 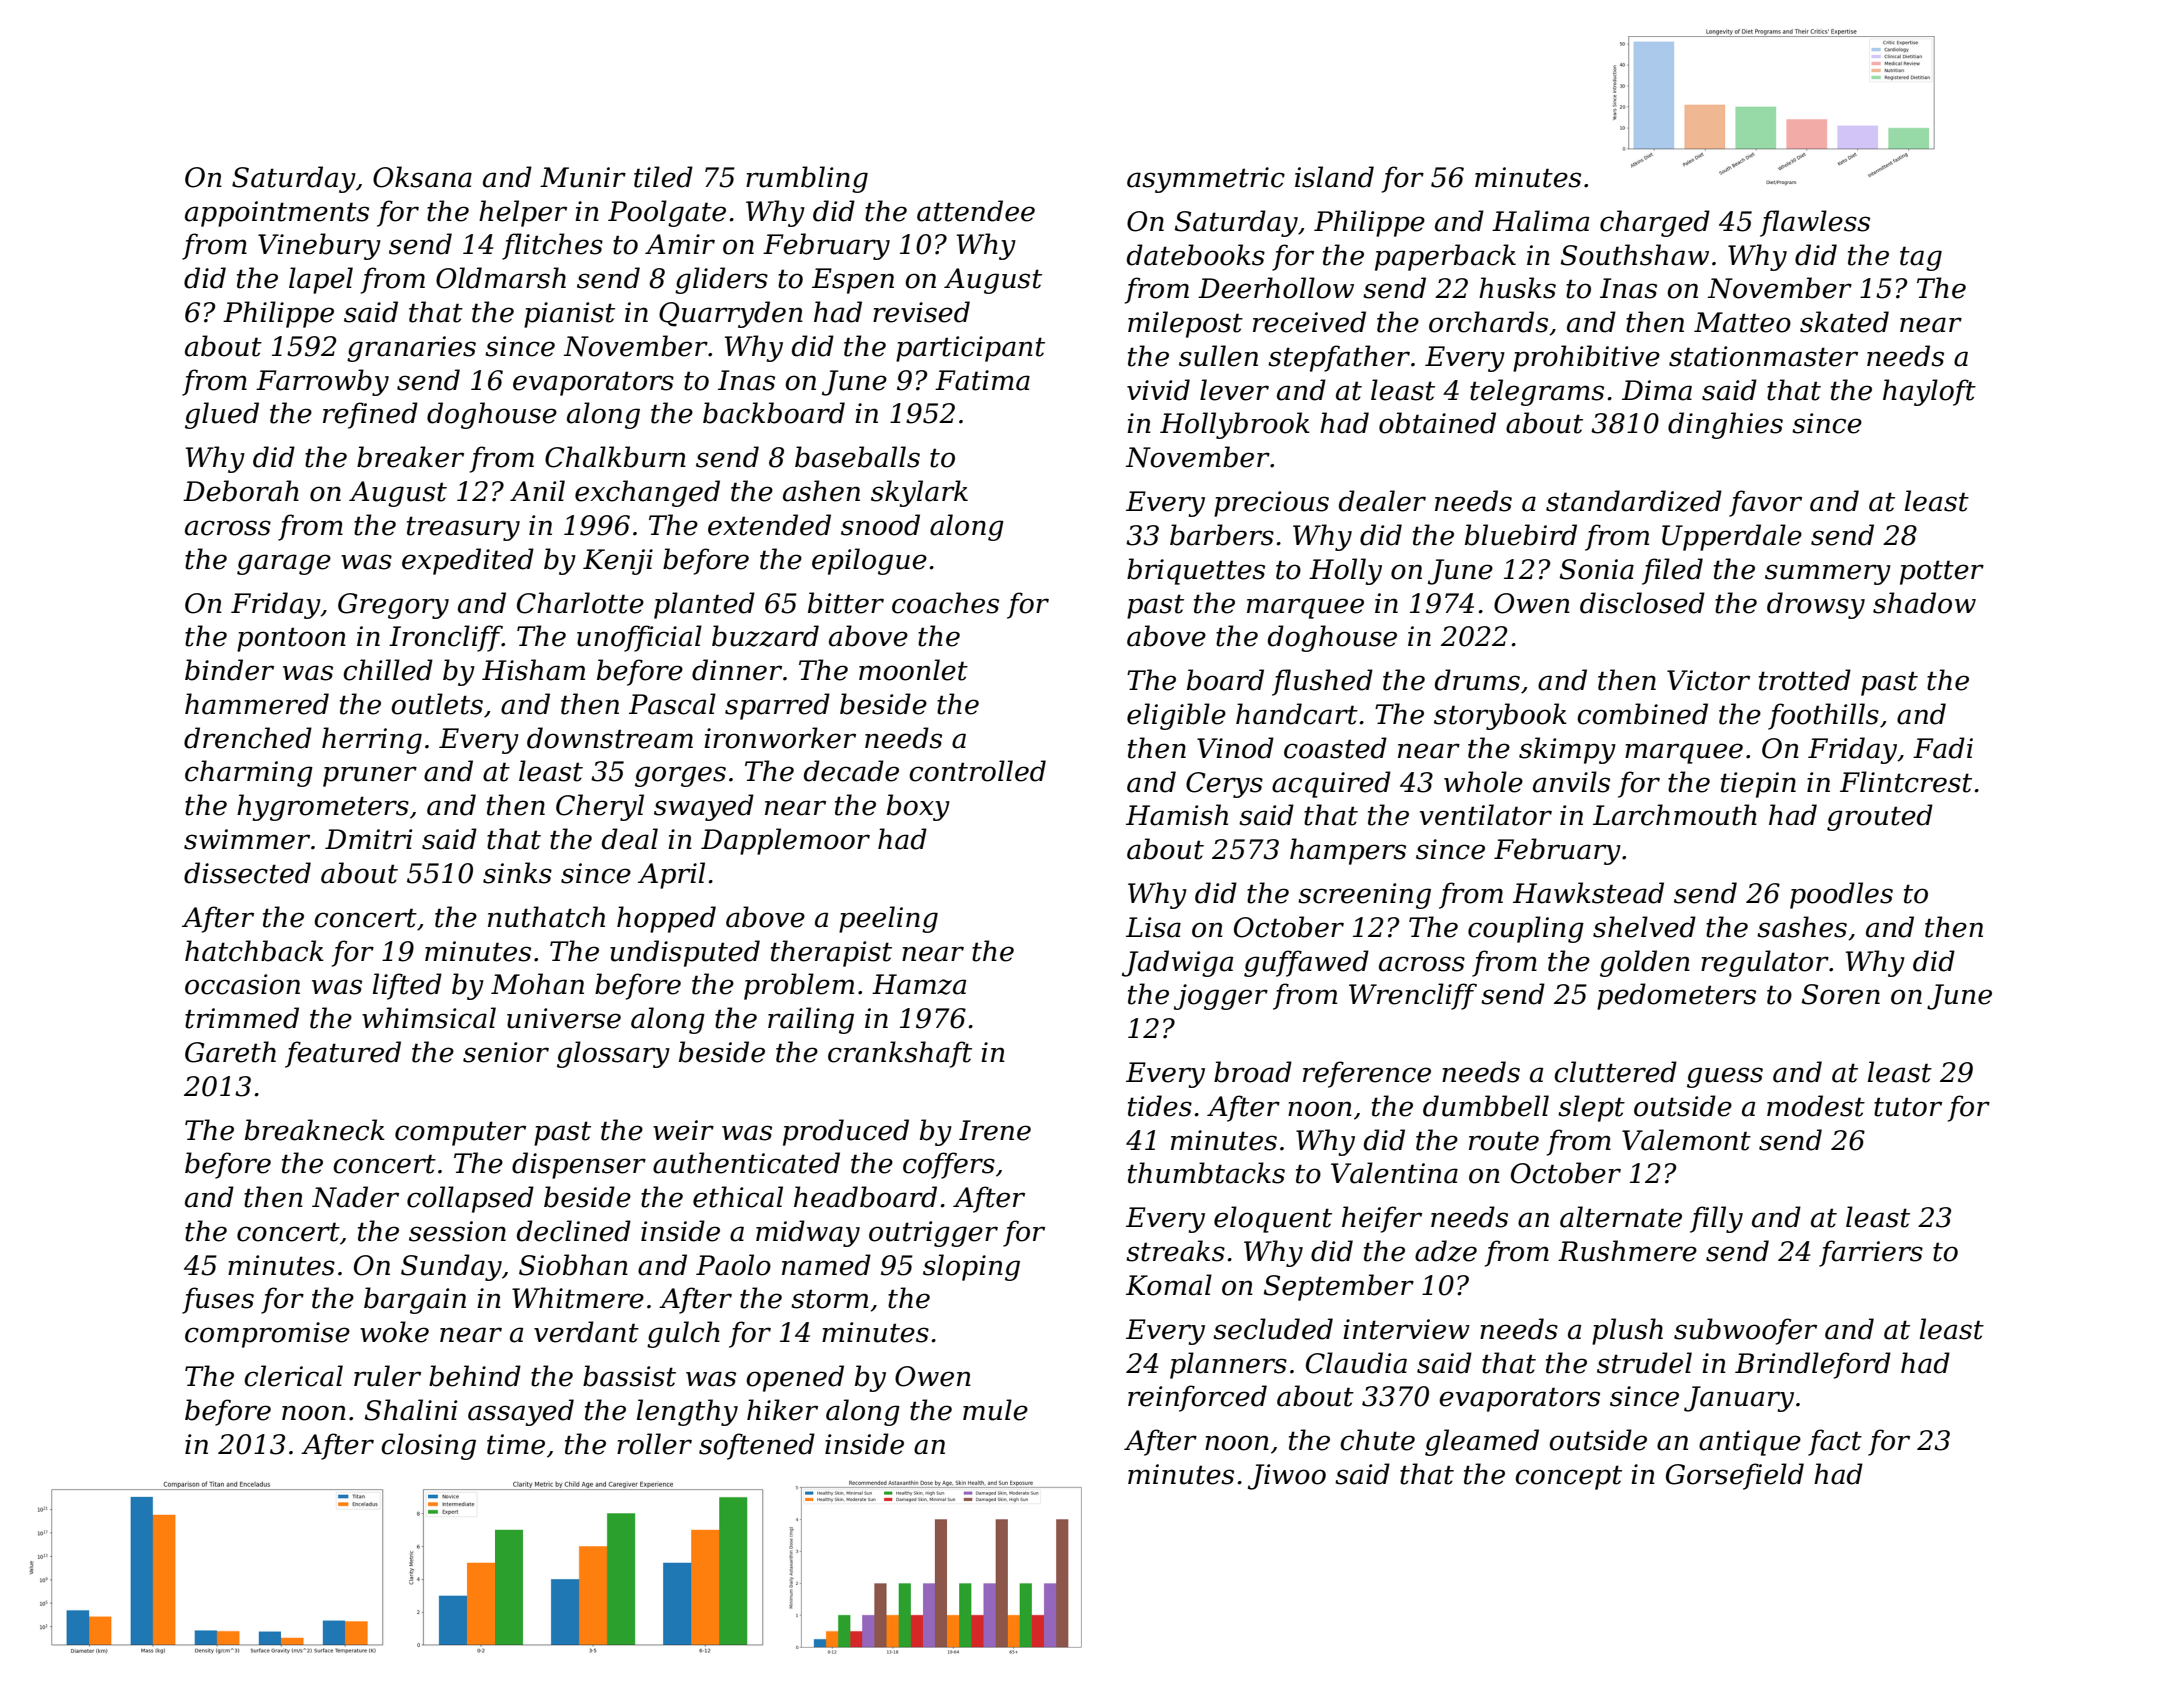 What do you see at coordinates (1815, 223) in the screenshot?
I see `flawless` at bounding box center [1815, 223].
